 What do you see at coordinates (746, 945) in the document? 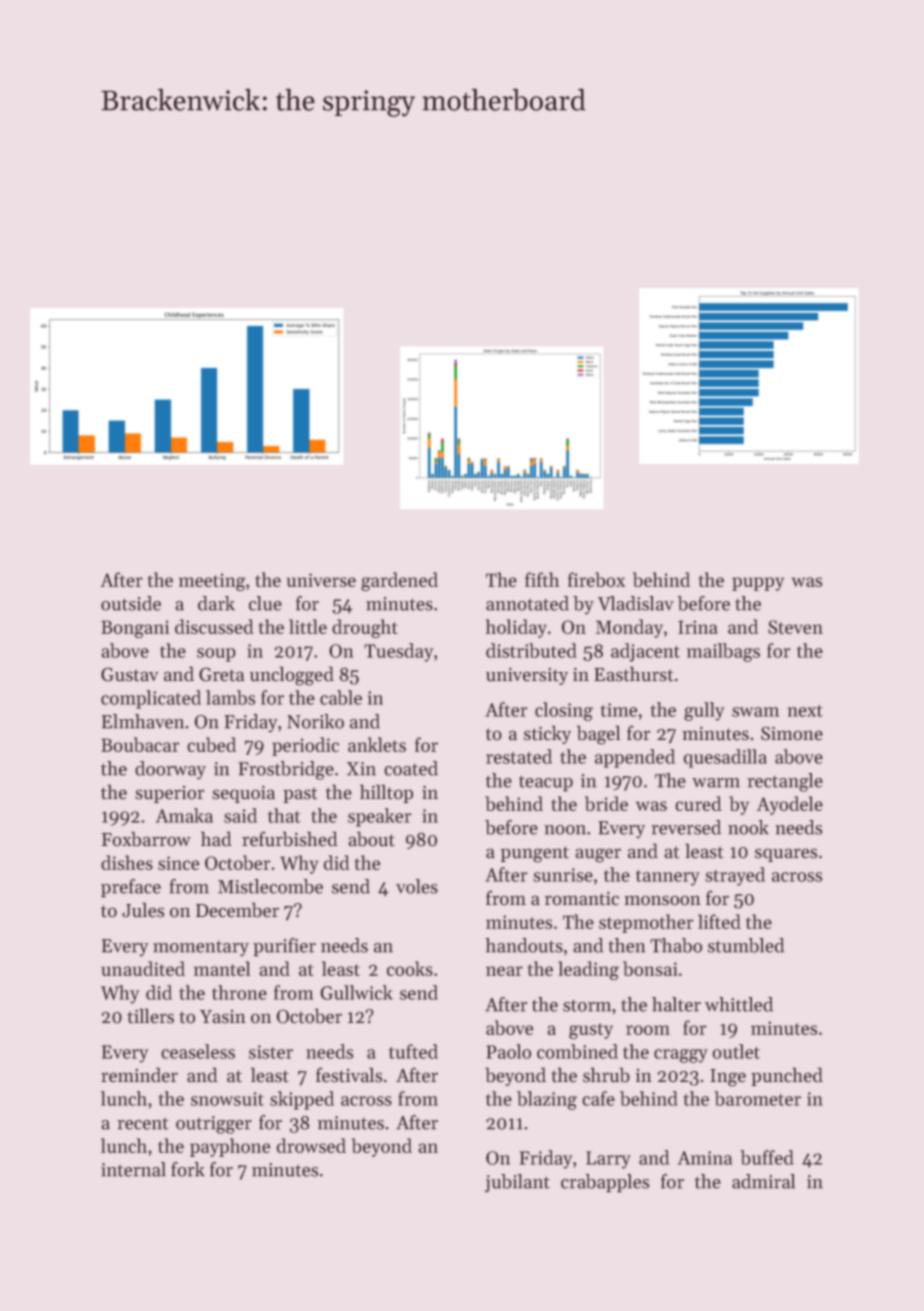
I see `stumbled` at bounding box center [746, 945].
